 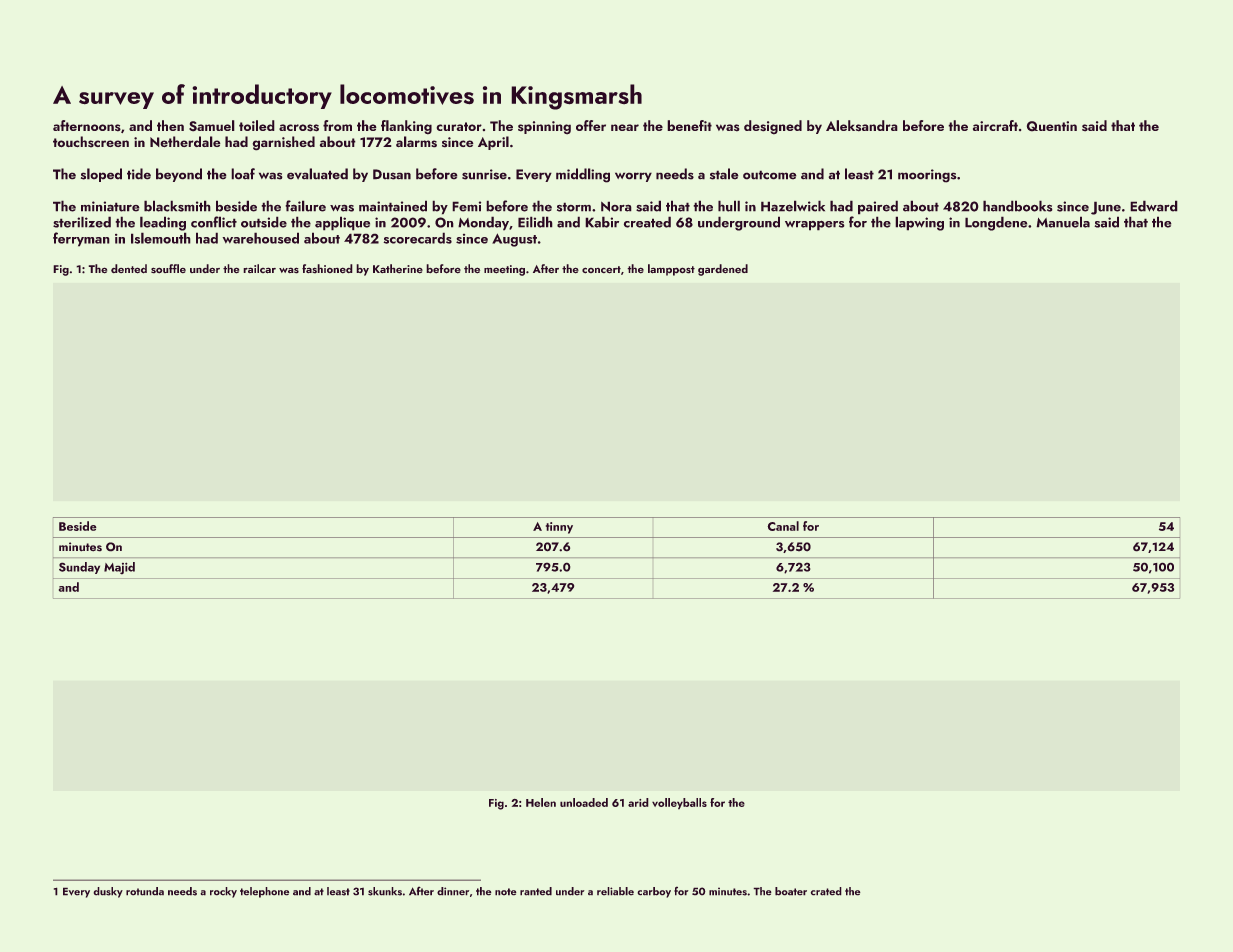 I want to click on rocky, so click(x=223, y=892).
